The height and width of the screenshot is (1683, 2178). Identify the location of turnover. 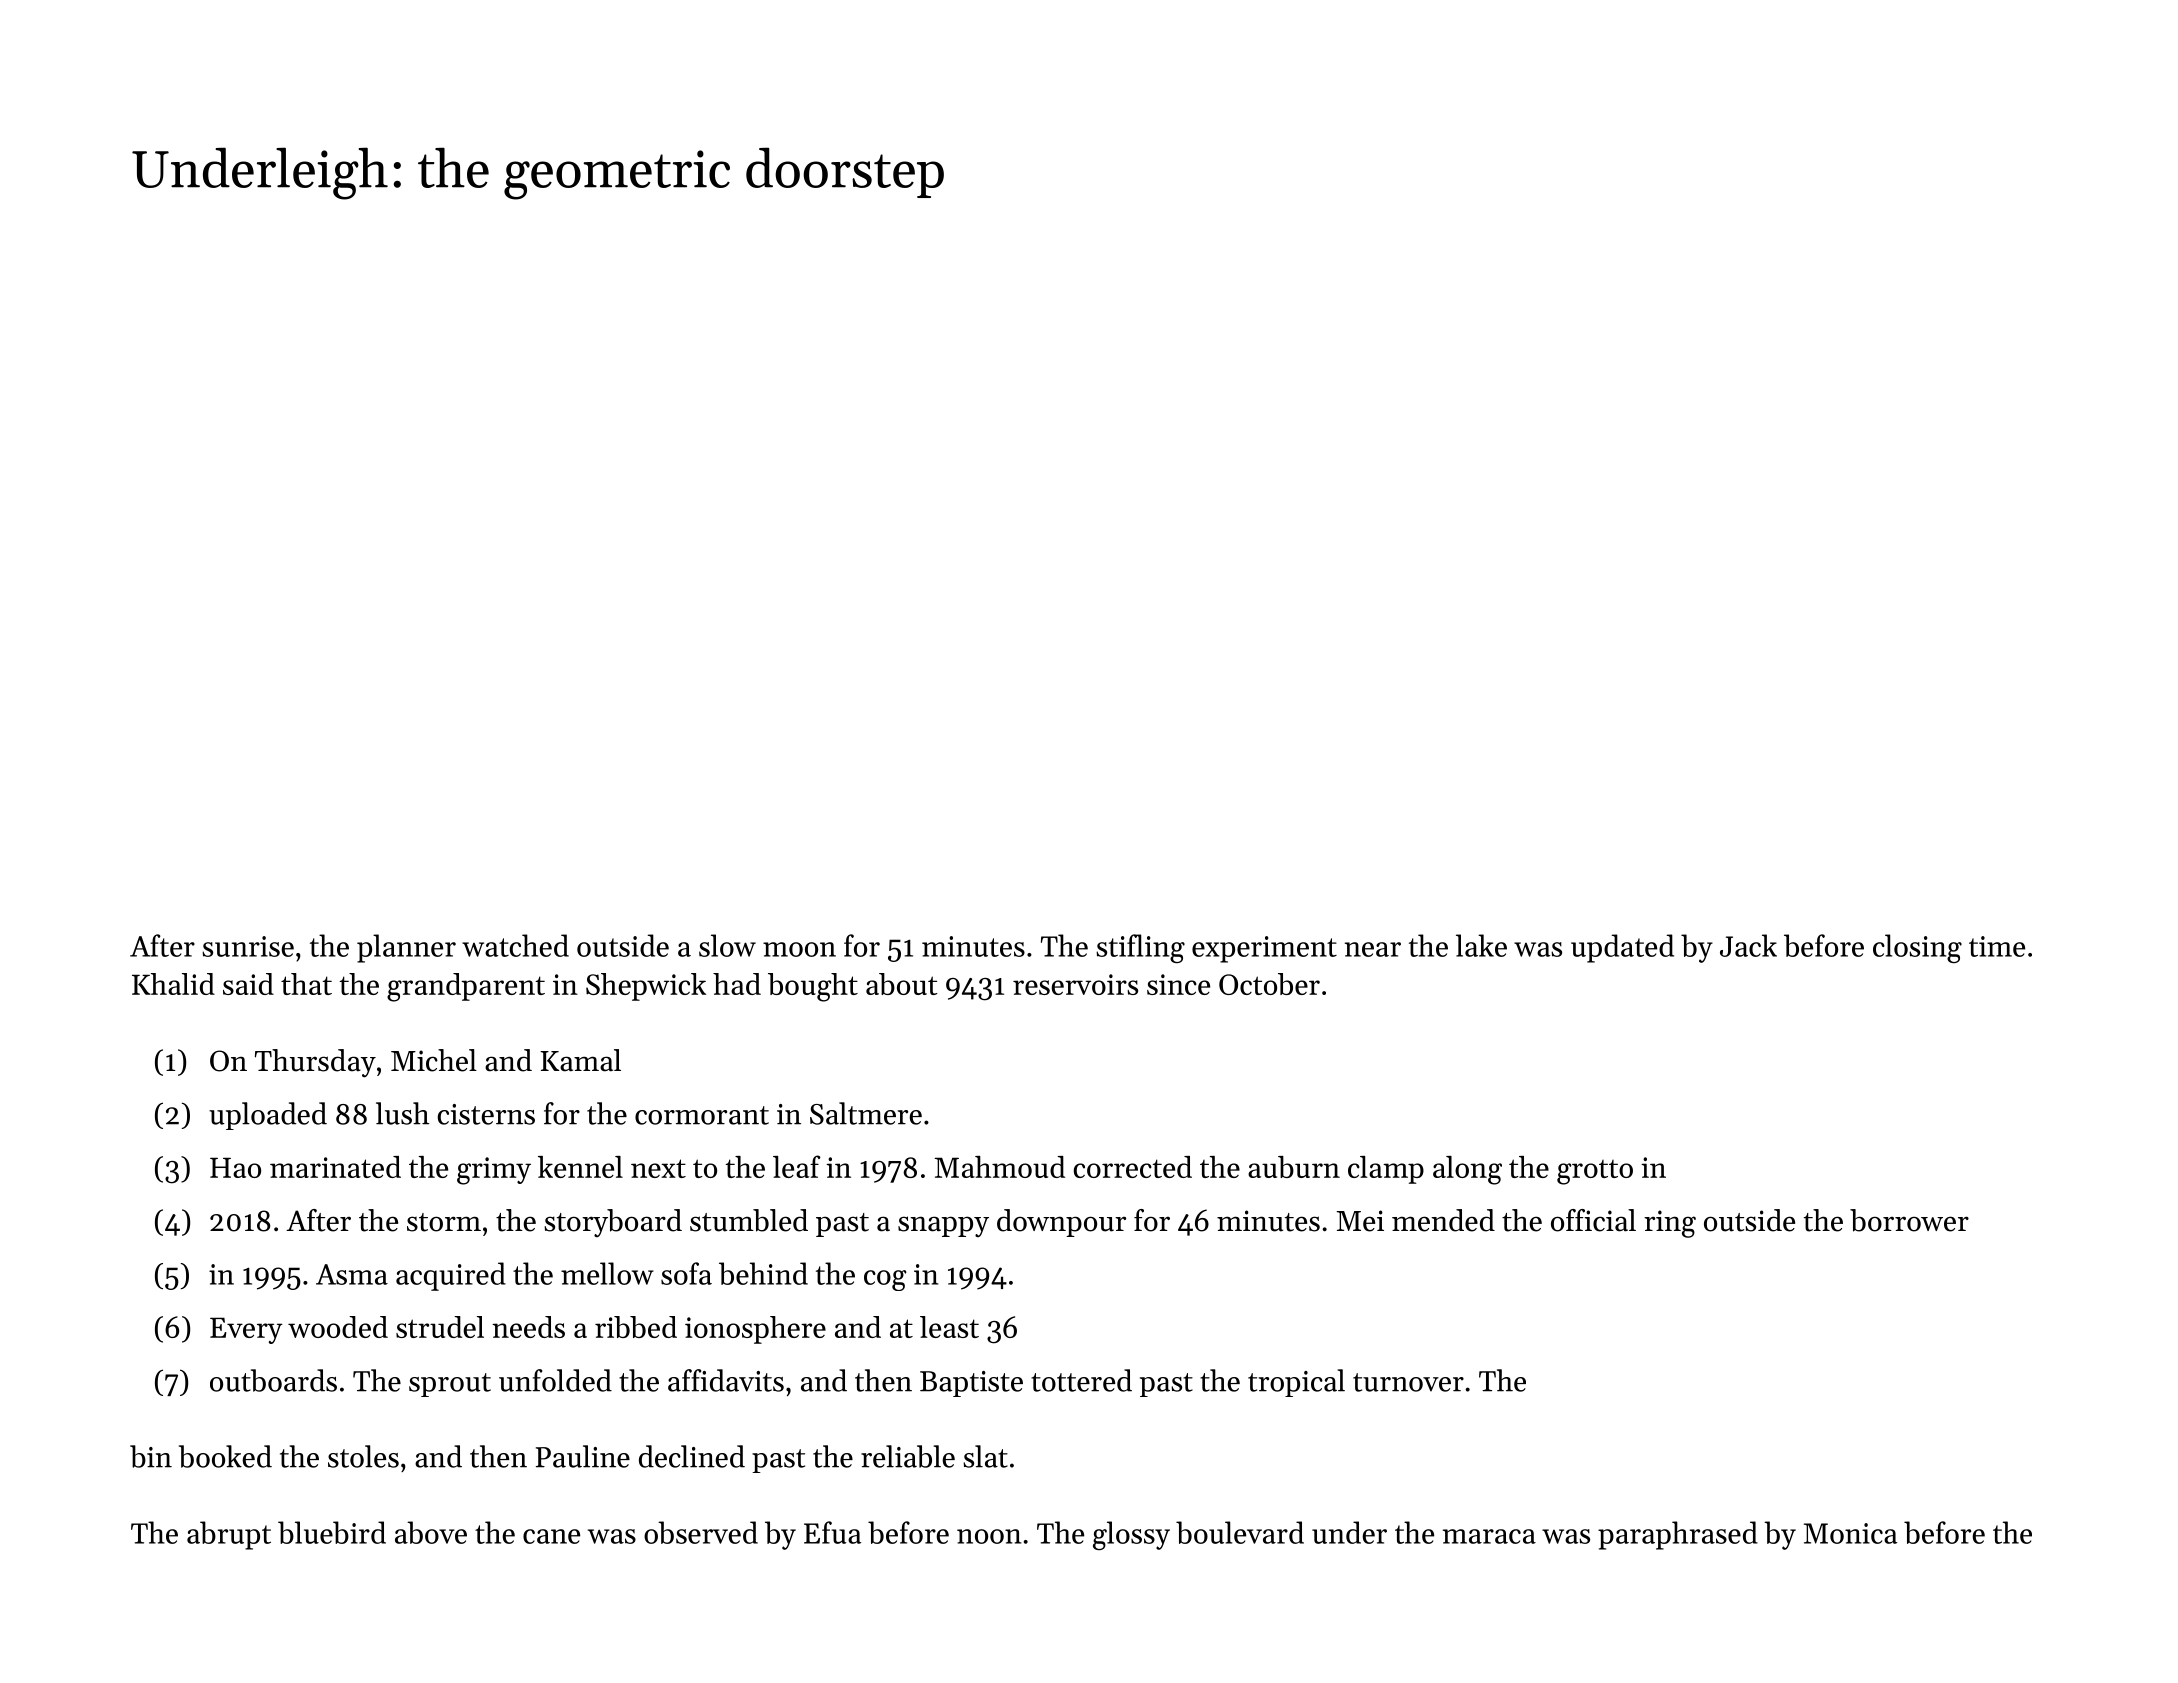
(1408, 1382).
